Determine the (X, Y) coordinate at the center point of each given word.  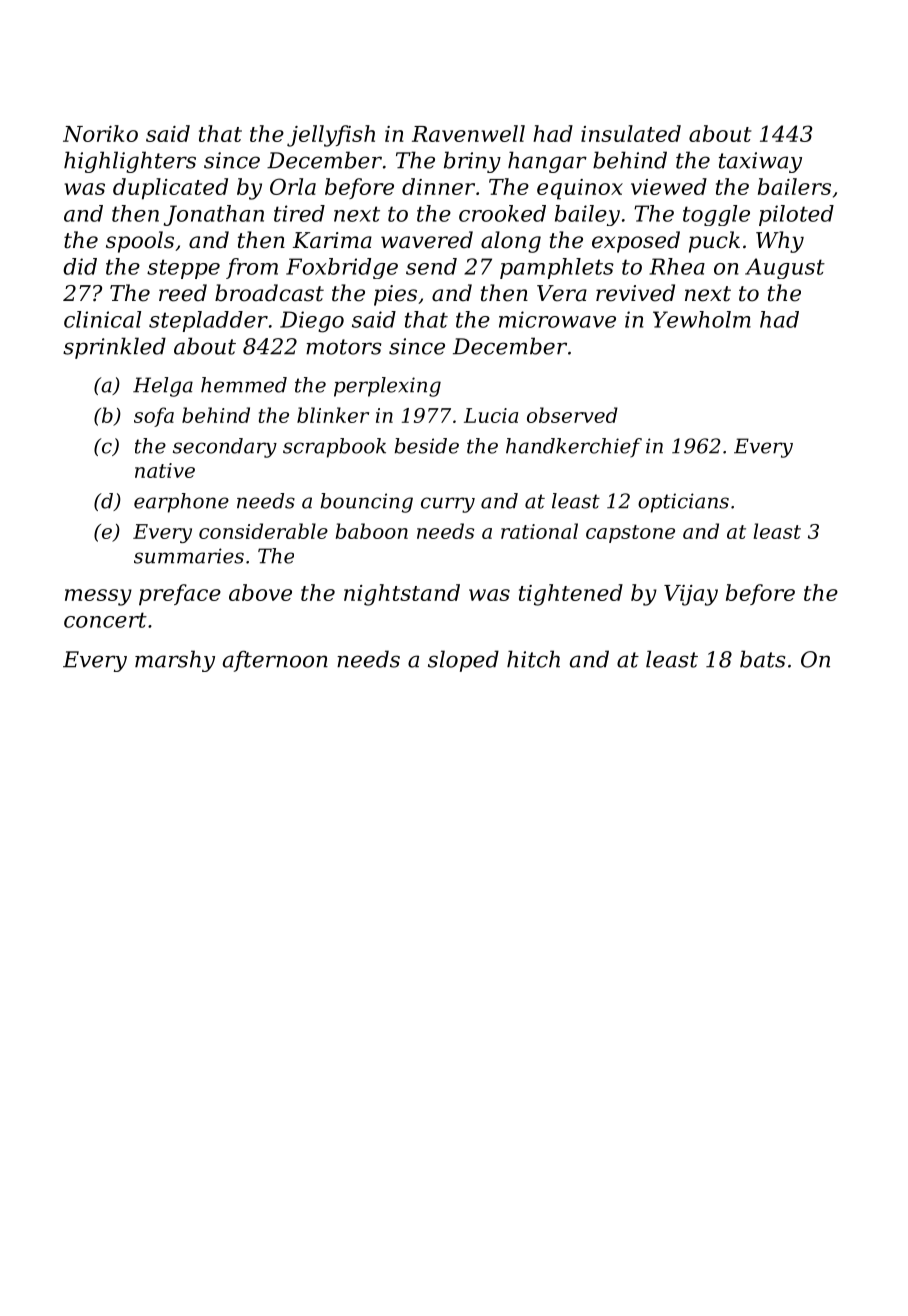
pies (395, 295)
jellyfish (331, 136)
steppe (183, 269)
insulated (631, 133)
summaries (189, 556)
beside (427, 446)
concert (105, 620)
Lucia (491, 415)
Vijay (691, 595)
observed (572, 415)
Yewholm (702, 319)
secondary (225, 448)
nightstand (402, 595)
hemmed (244, 385)
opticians (683, 503)
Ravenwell (468, 133)
